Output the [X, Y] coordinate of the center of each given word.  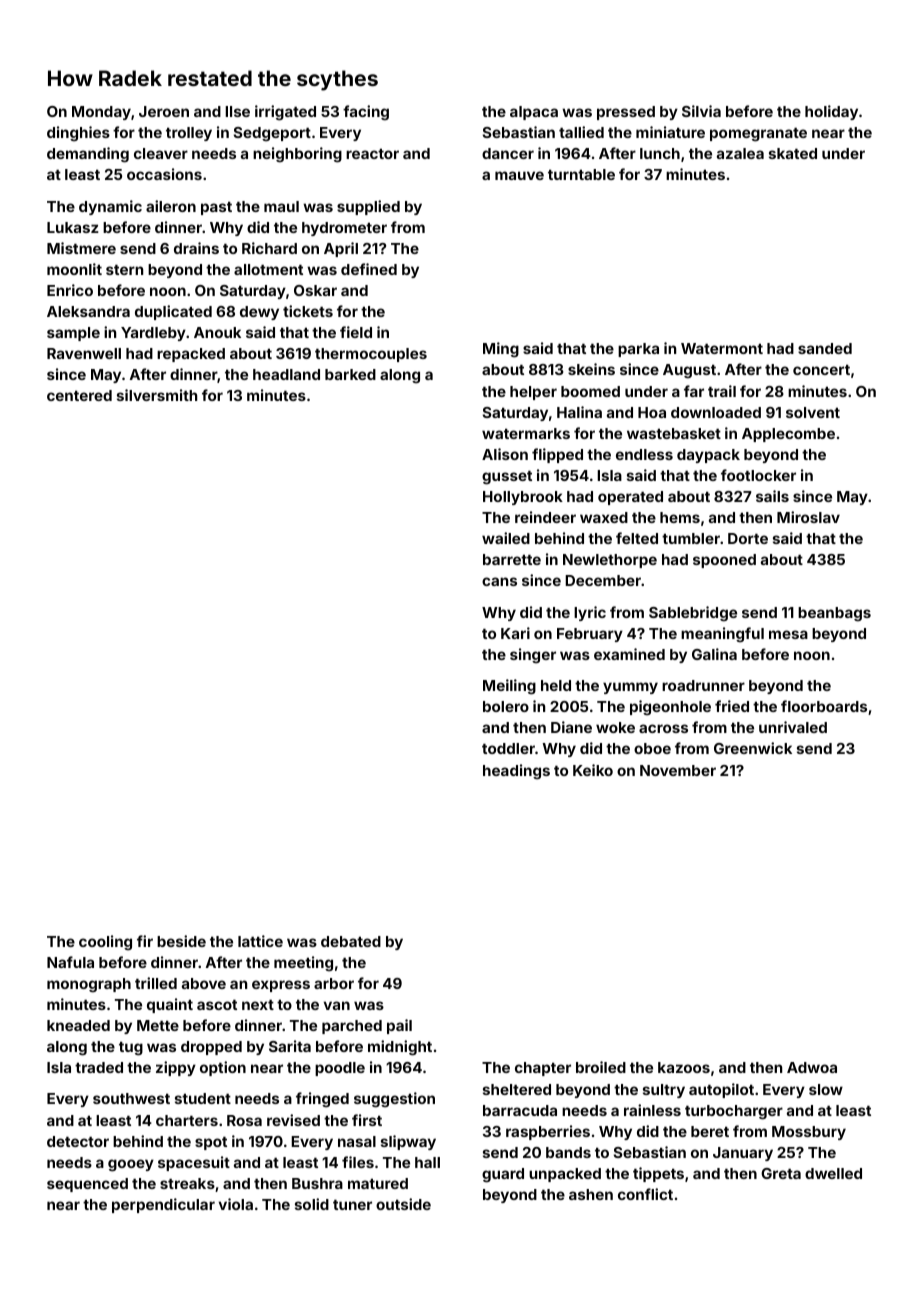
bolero [506, 706]
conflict [645, 1194]
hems [680, 517]
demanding [88, 155]
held [556, 685]
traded [99, 1067]
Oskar [315, 290]
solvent [813, 412]
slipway [408, 1142]
